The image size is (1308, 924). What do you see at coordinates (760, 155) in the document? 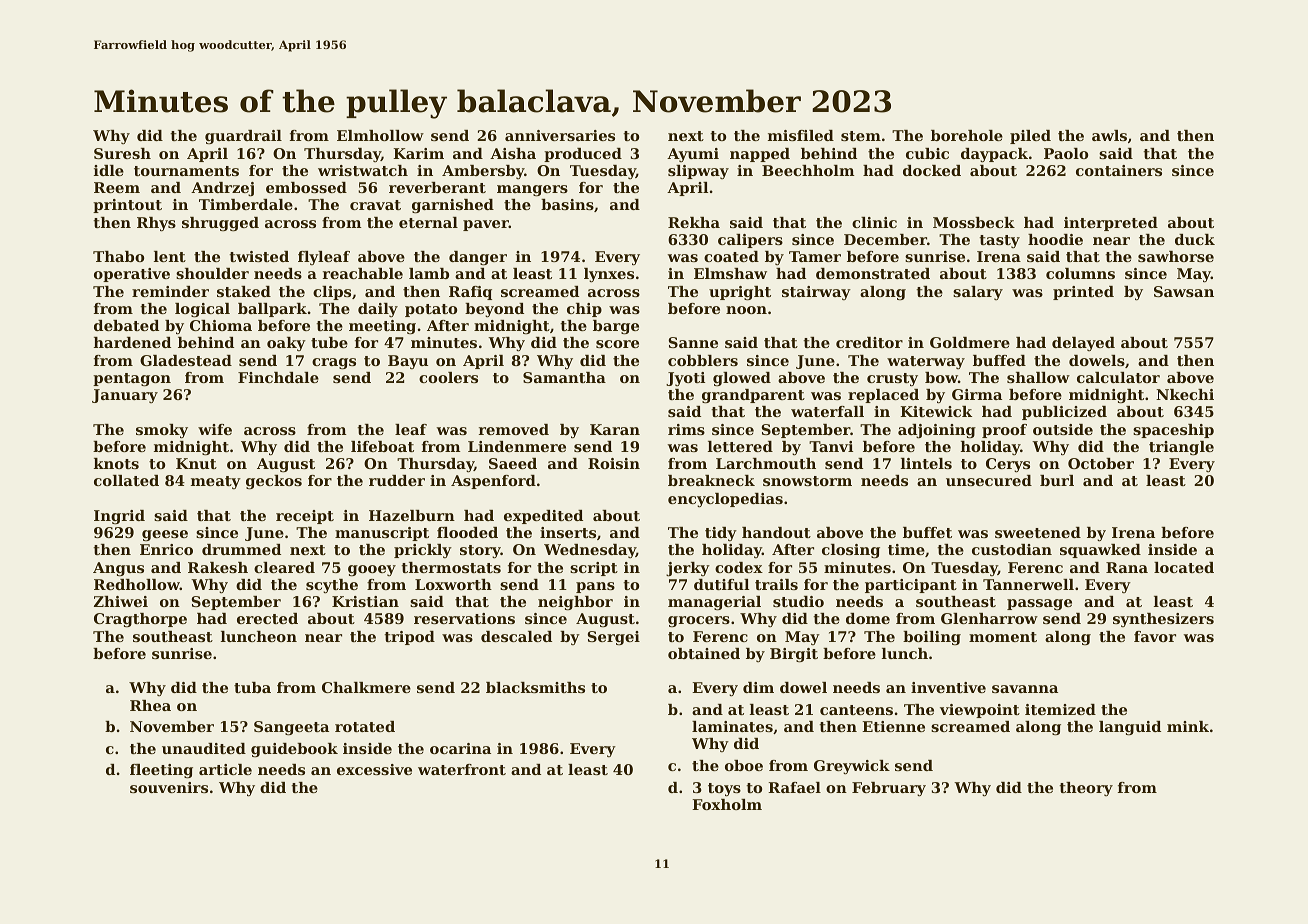
I see `napped` at bounding box center [760, 155].
